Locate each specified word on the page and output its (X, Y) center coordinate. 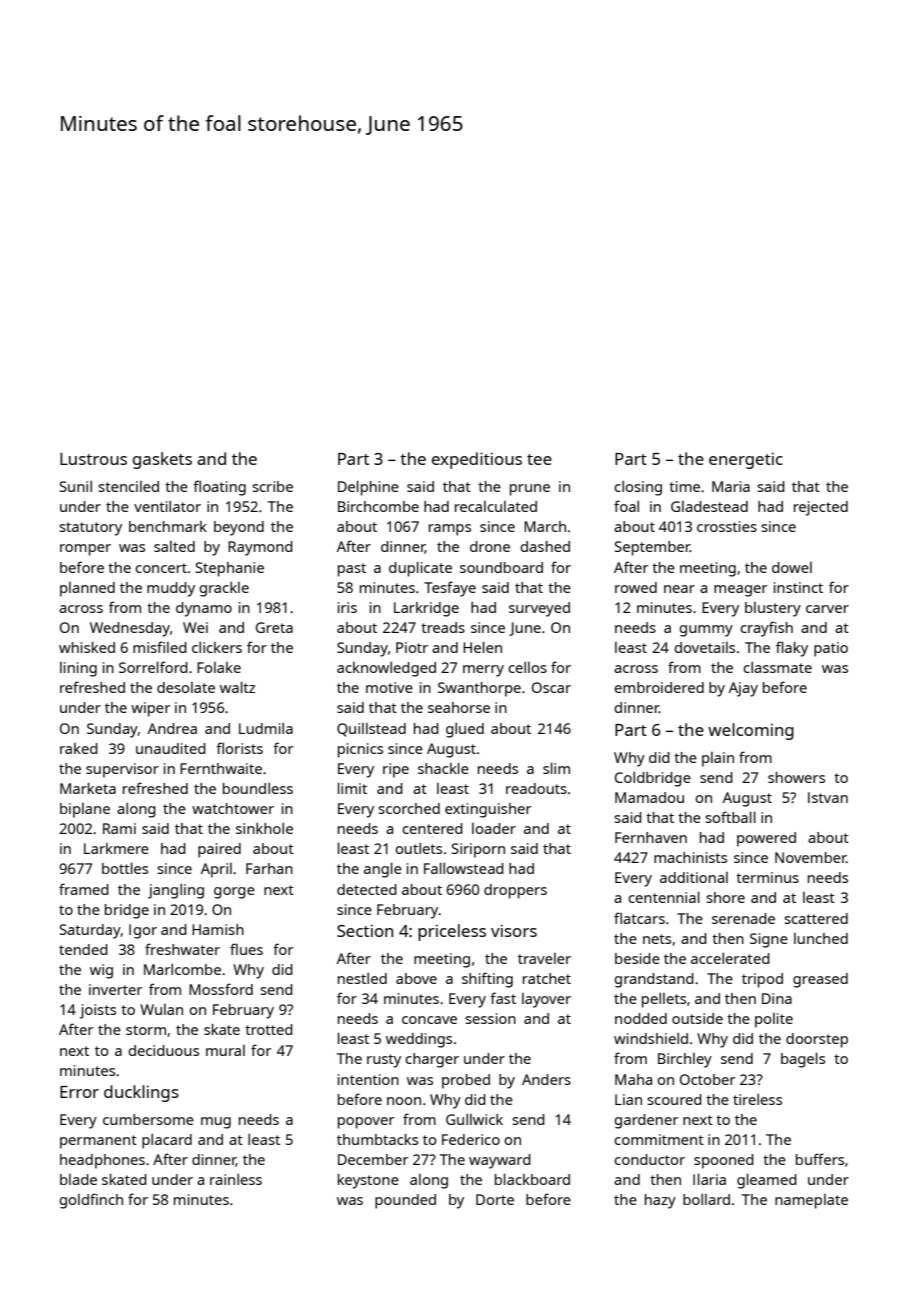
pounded (405, 1201)
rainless (236, 1179)
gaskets (162, 460)
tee (539, 459)
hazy (660, 1201)
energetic (746, 460)
